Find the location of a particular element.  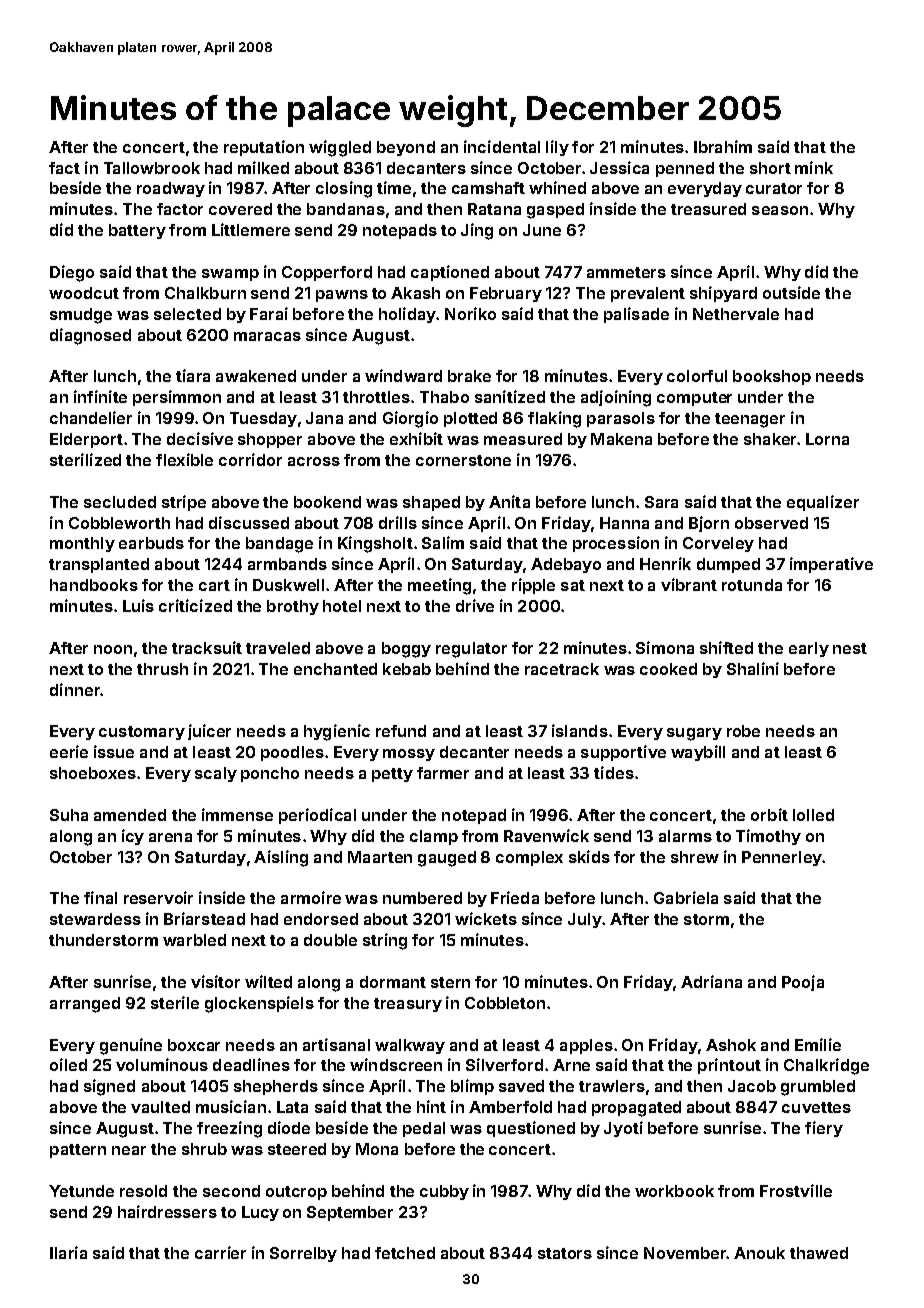

fetched is located at coordinates (405, 1253).
